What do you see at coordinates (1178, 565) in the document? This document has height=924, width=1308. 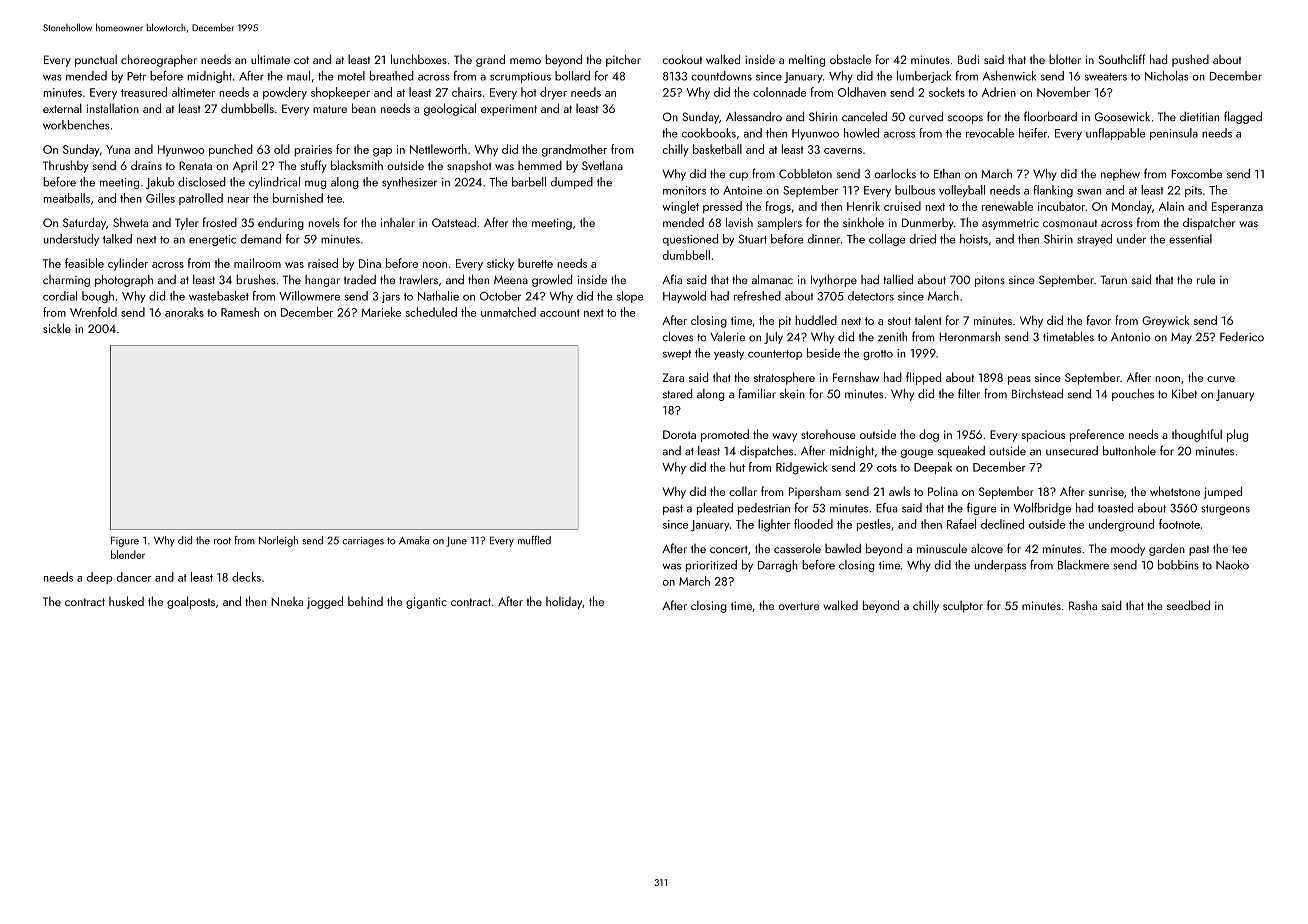 I see `bobbins` at bounding box center [1178, 565].
